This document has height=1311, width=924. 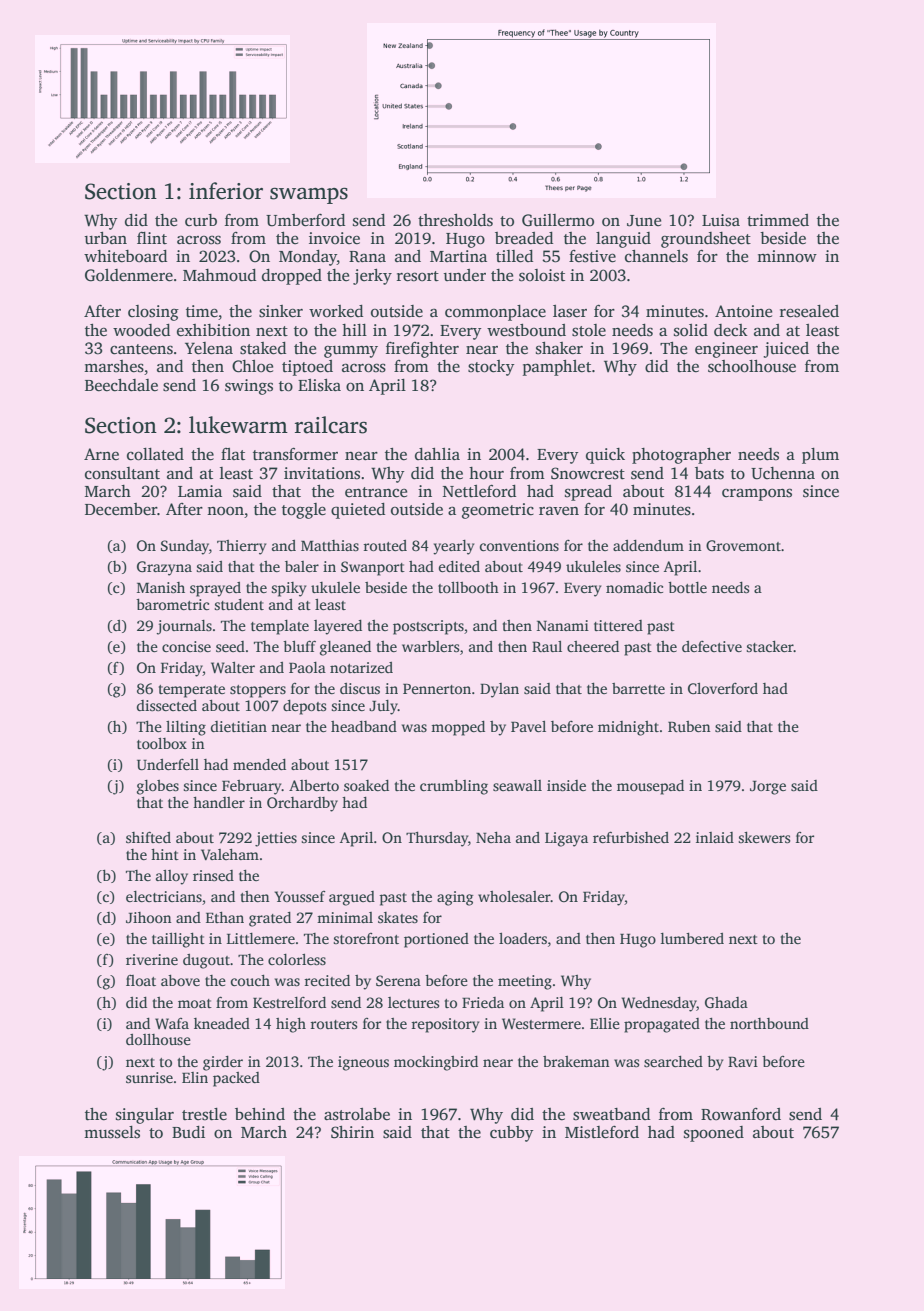 I want to click on Valeham, so click(x=230, y=854).
